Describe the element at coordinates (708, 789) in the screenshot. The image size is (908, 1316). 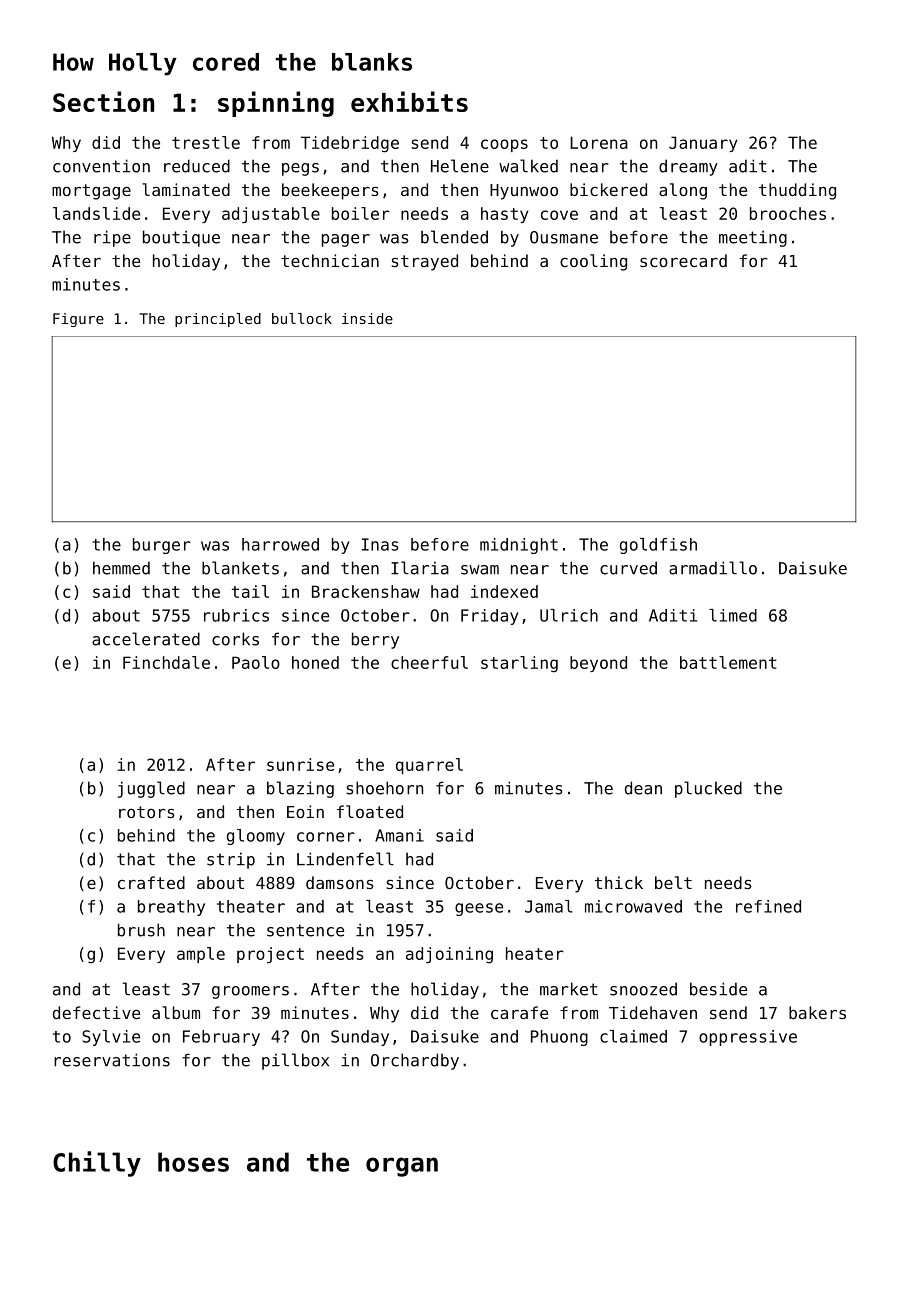
I see `plucked` at that location.
